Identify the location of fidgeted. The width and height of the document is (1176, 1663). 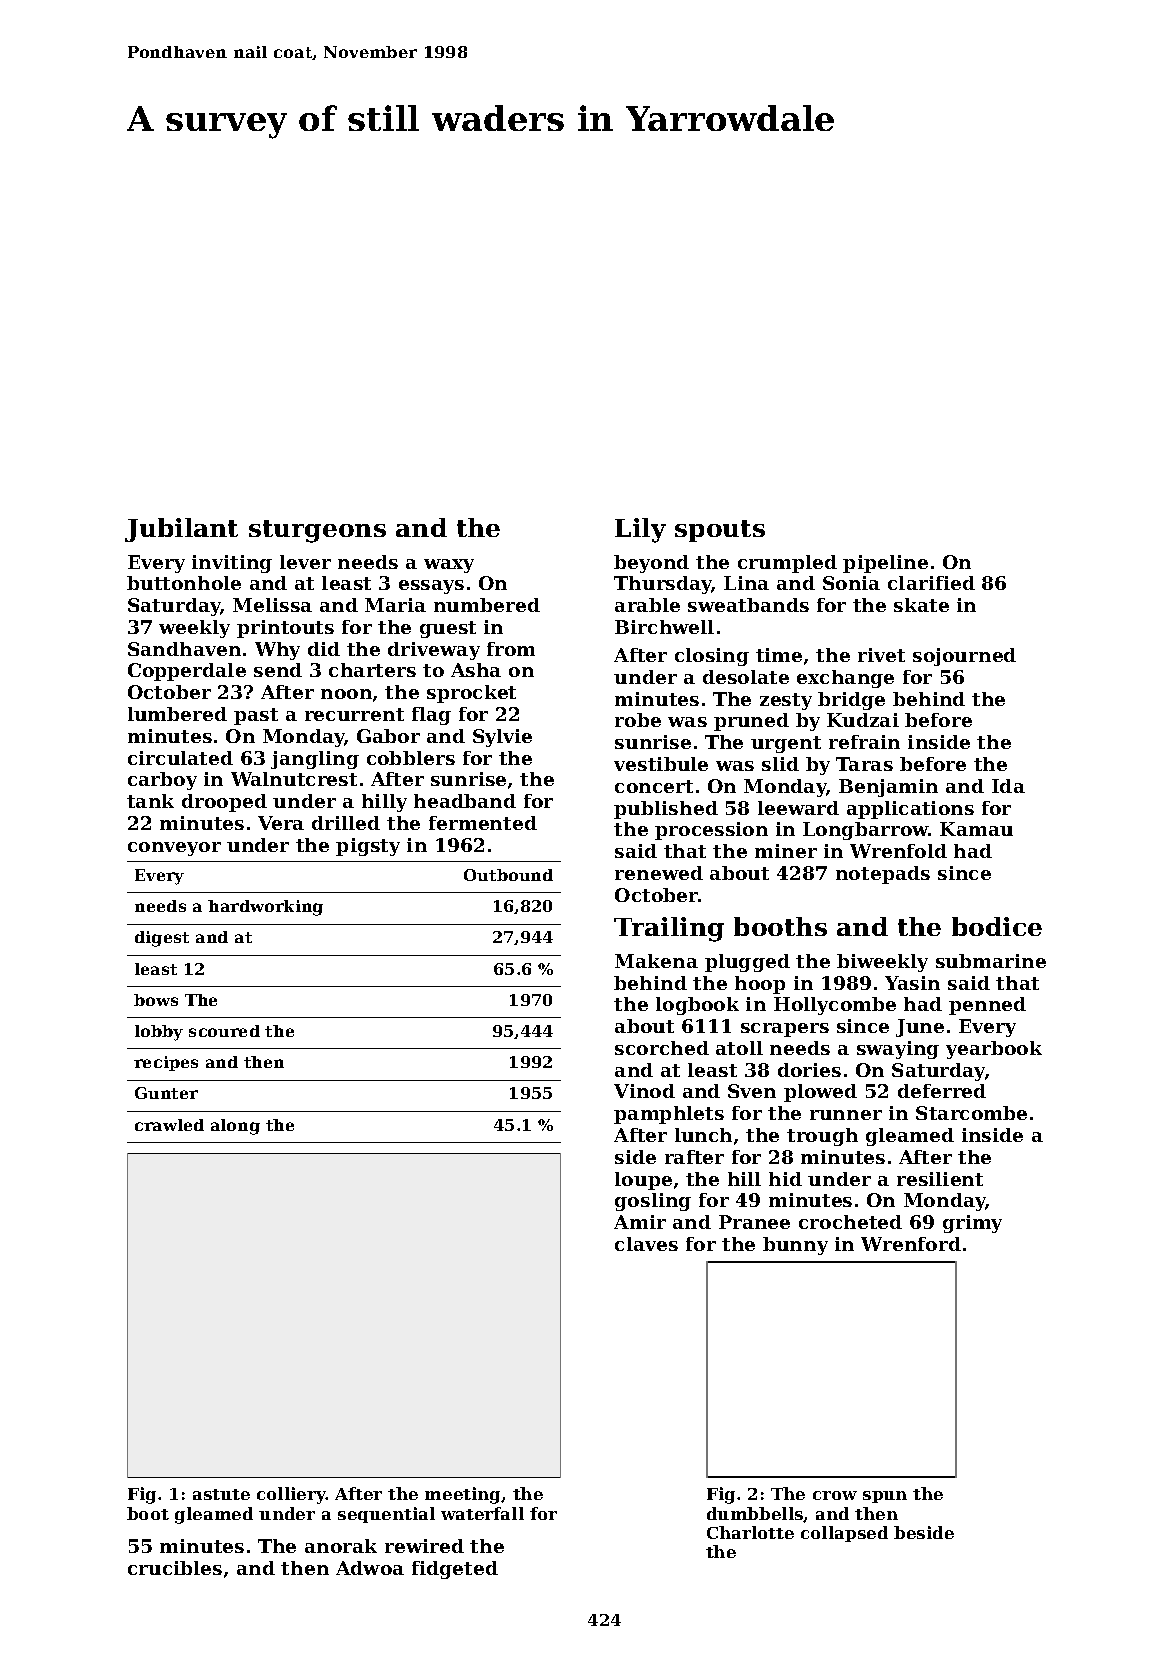
(455, 1570).
